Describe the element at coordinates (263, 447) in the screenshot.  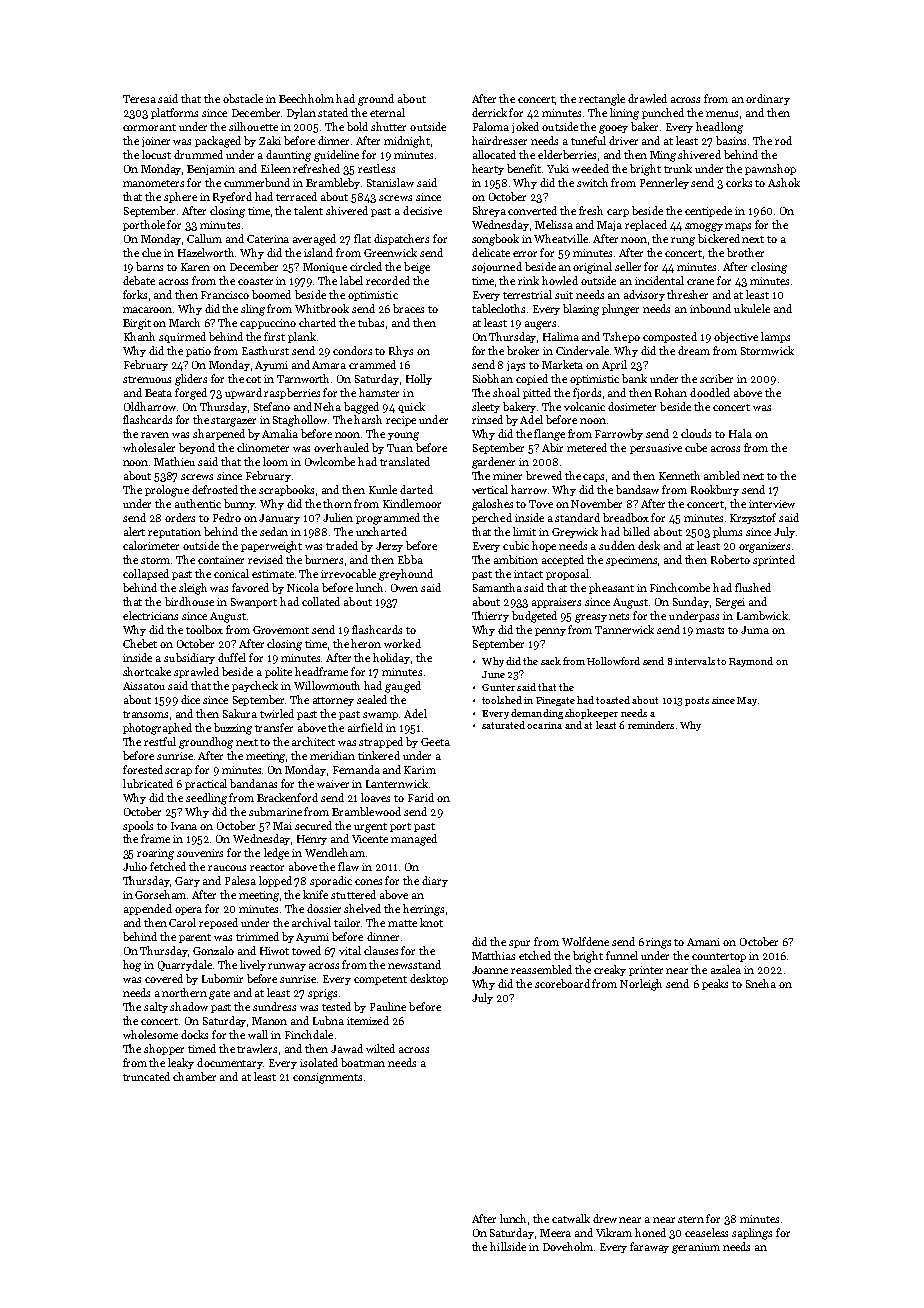
I see `clinometer` at that location.
